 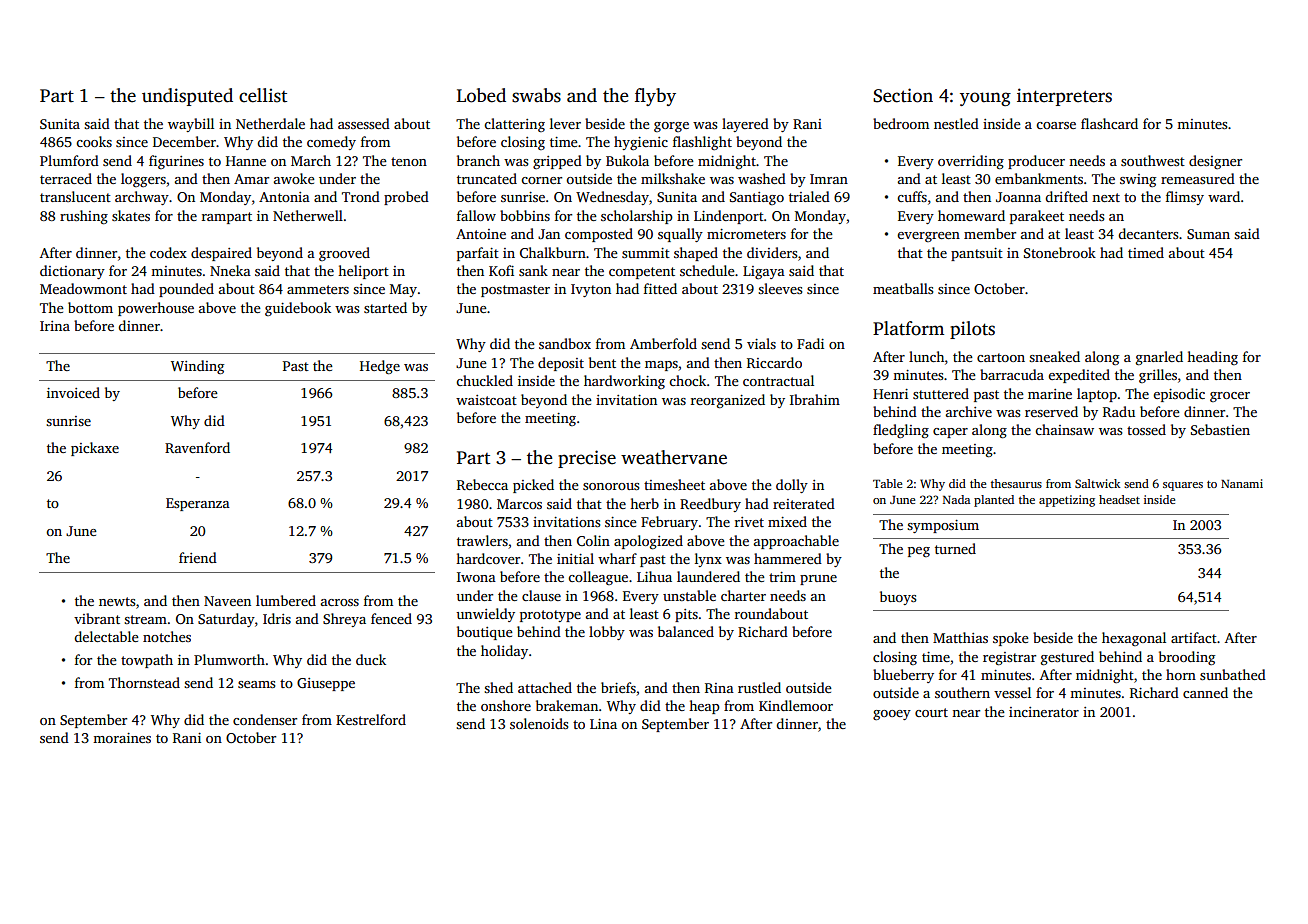 What do you see at coordinates (671, 127) in the screenshot?
I see `gorge` at bounding box center [671, 127].
